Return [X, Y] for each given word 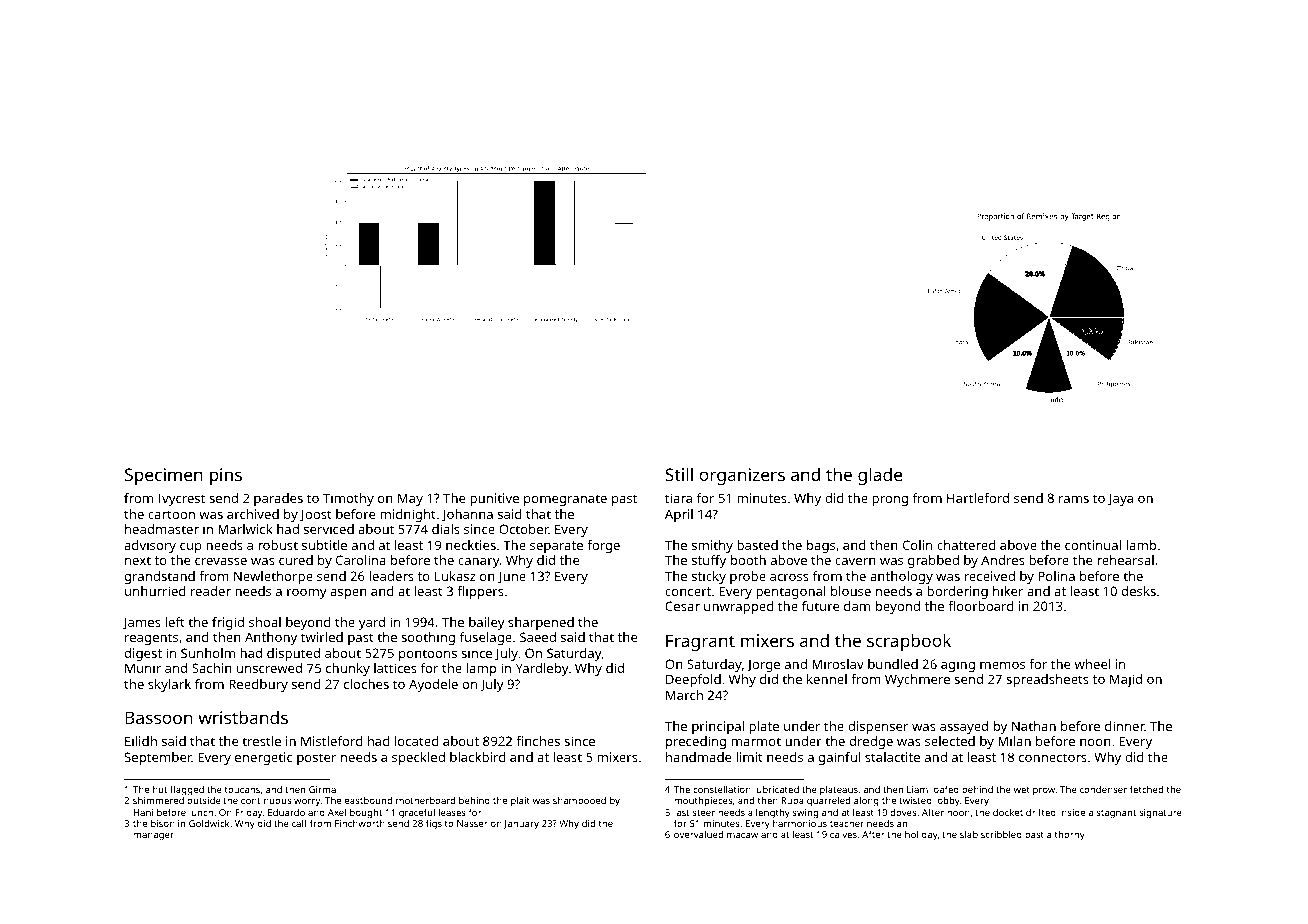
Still [679, 474]
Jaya [1120, 499]
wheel [1092, 664]
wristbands [243, 717]
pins [226, 476]
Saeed [538, 637]
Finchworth [360, 823]
